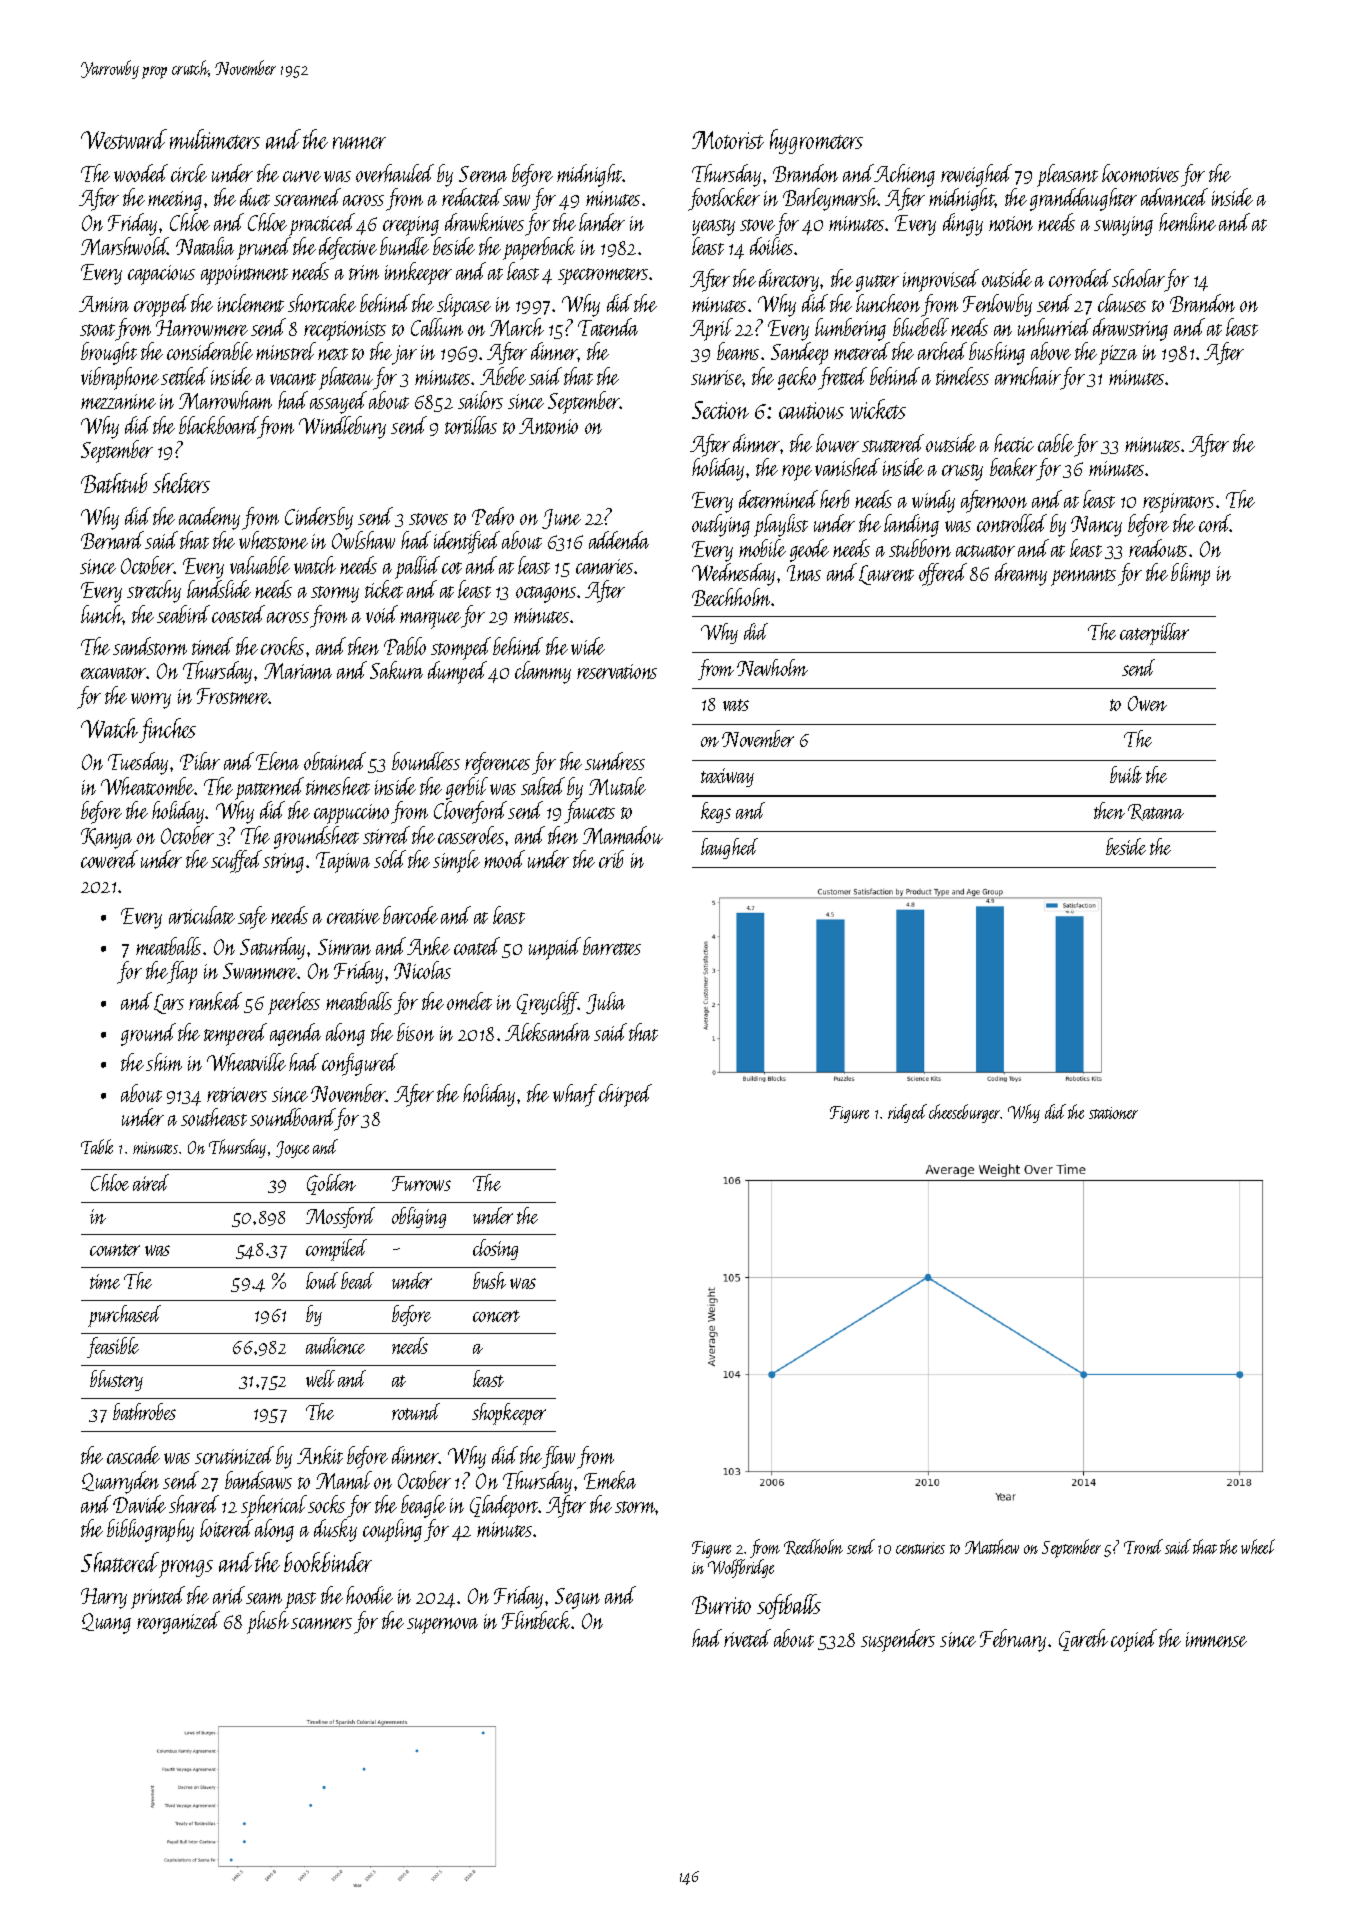  I want to click on blustery, so click(116, 1380).
